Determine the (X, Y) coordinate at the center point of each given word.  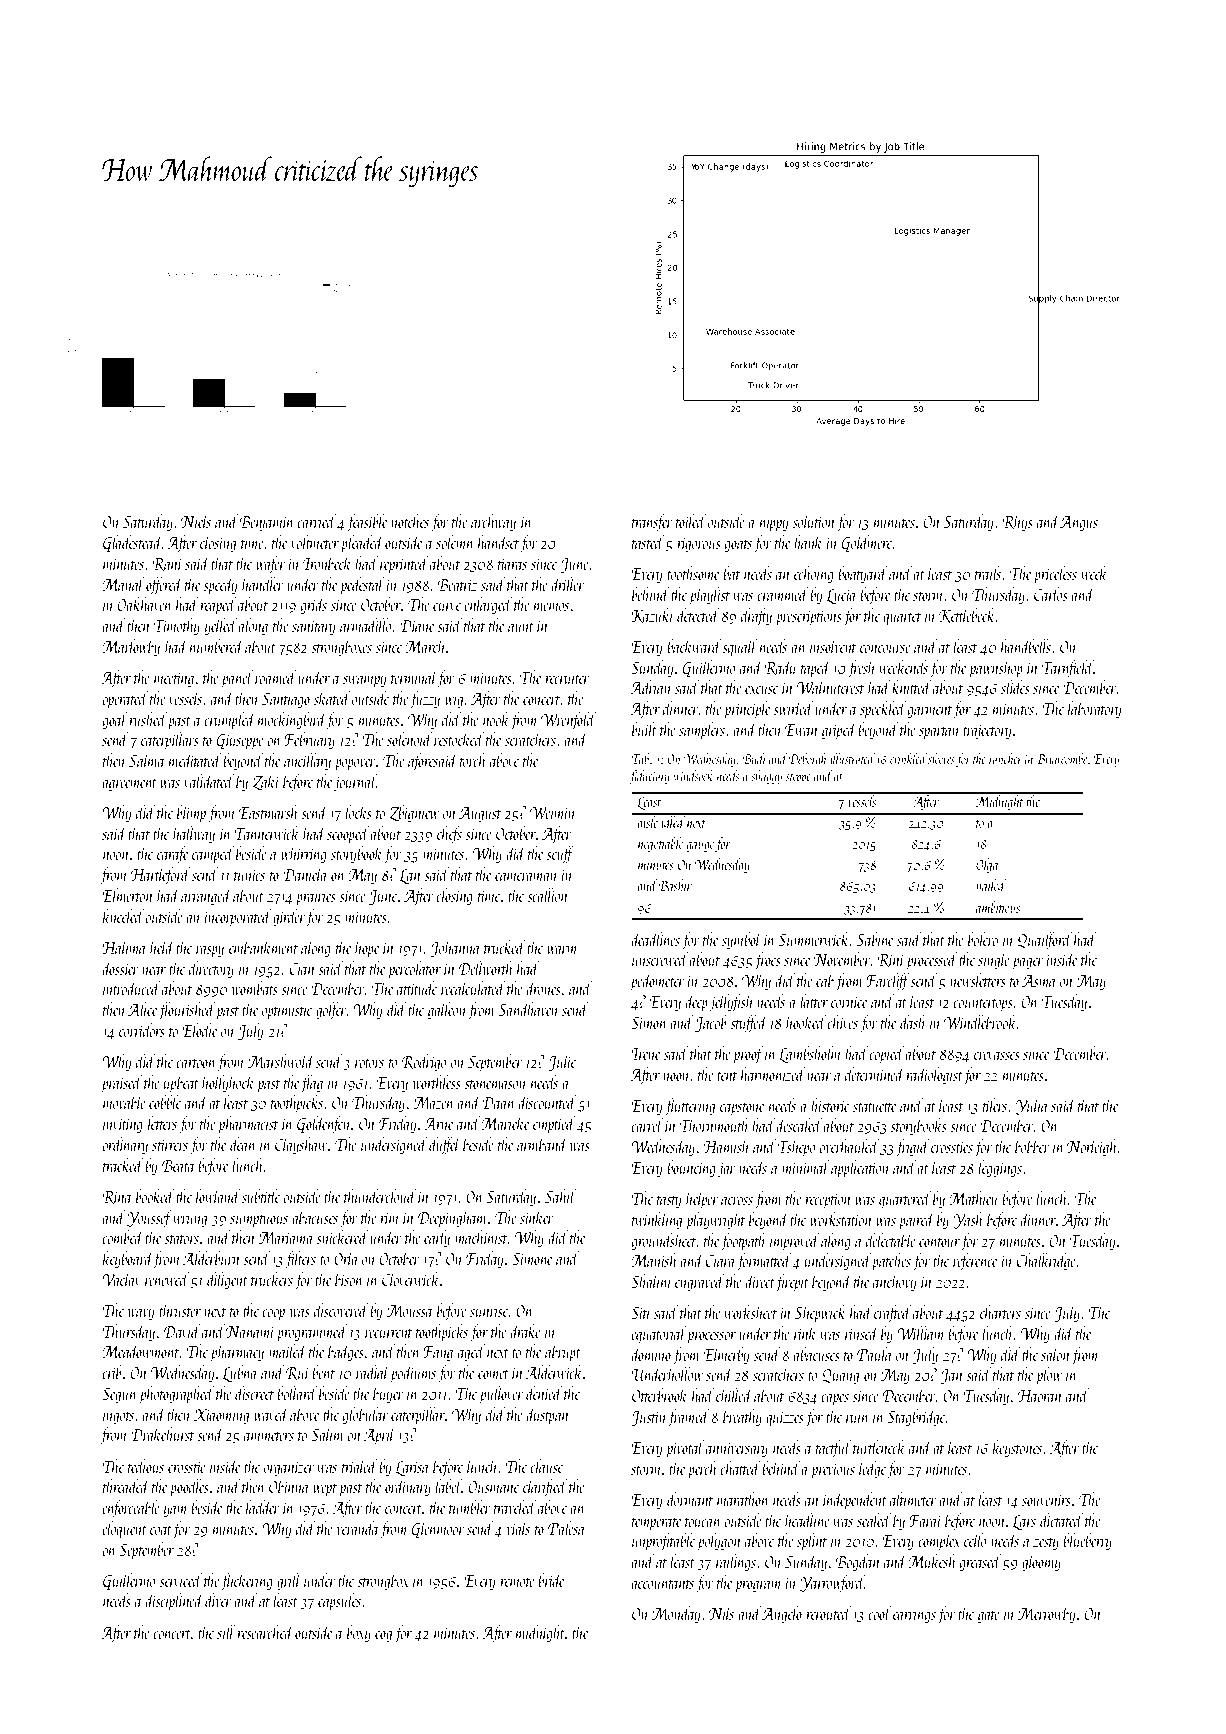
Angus (1079, 524)
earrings (914, 1616)
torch (473, 760)
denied (544, 1393)
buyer (388, 1395)
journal (355, 783)
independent (855, 1501)
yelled (221, 627)
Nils (721, 1613)
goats (738, 546)
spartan (938, 733)
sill (226, 1632)
